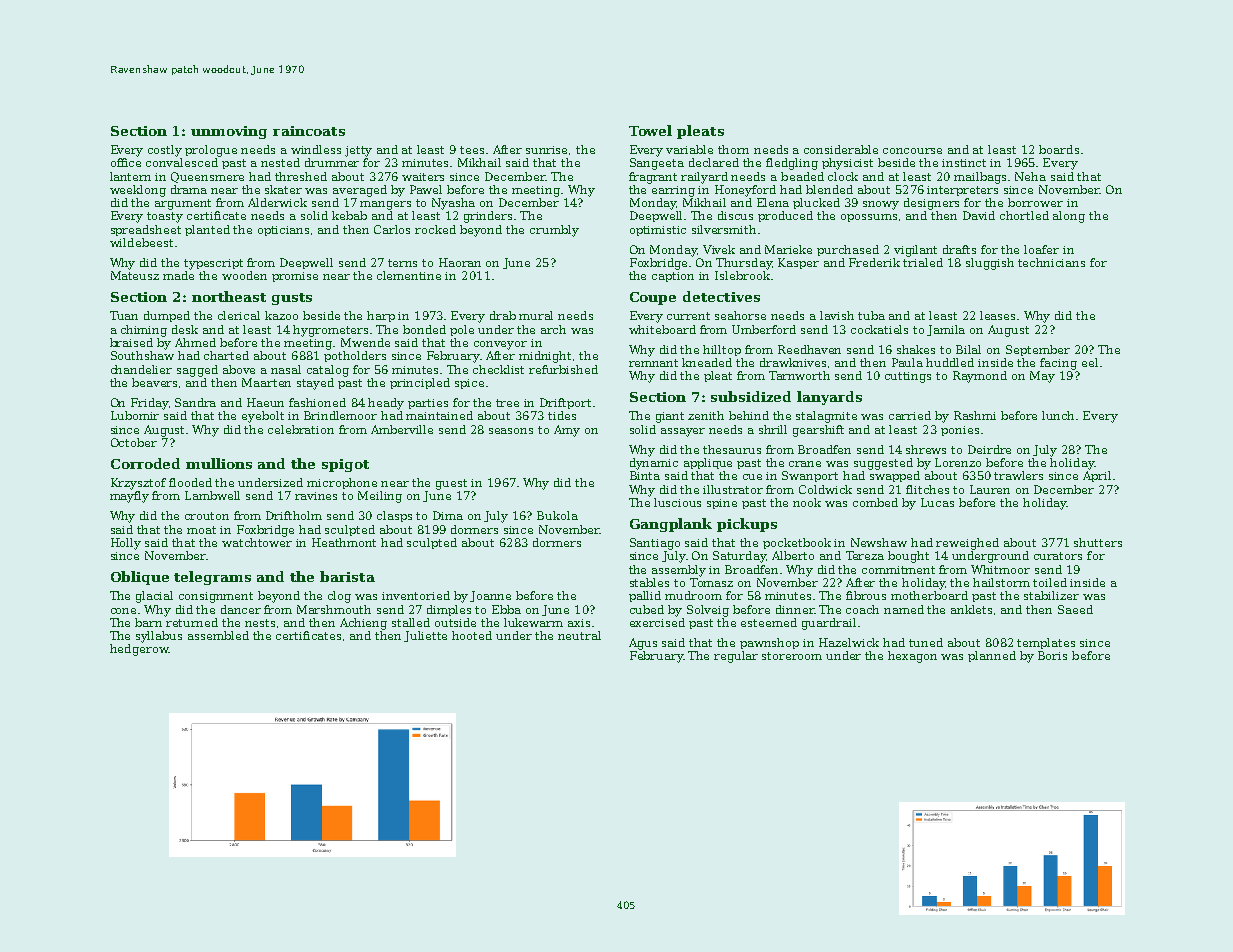  I want to click on Boris, so click(1052, 655).
